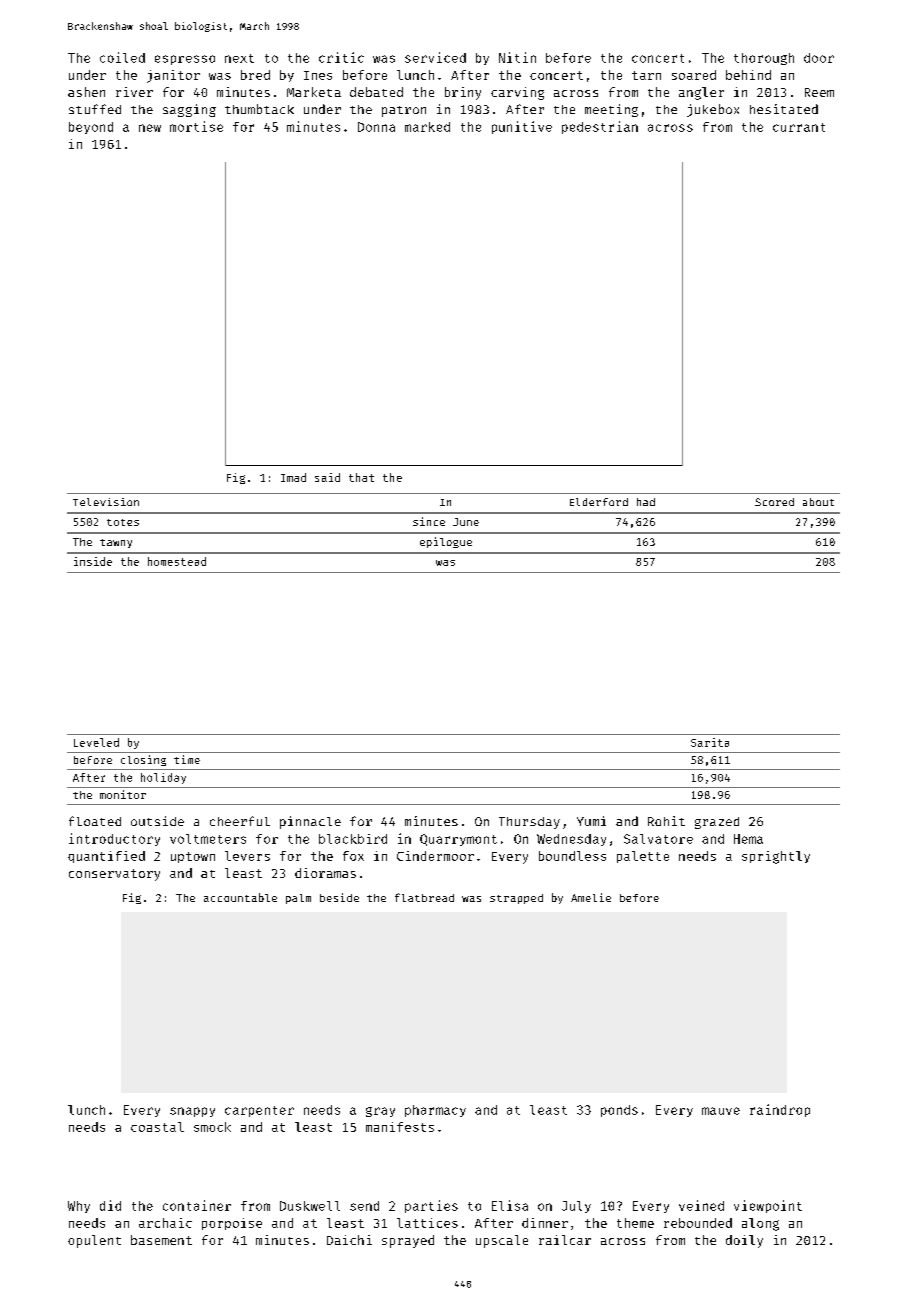 This screenshot has width=908, height=1316. What do you see at coordinates (502, 1241) in the screenshot?
I see `upscale` at bounding box center [502, 1241].
